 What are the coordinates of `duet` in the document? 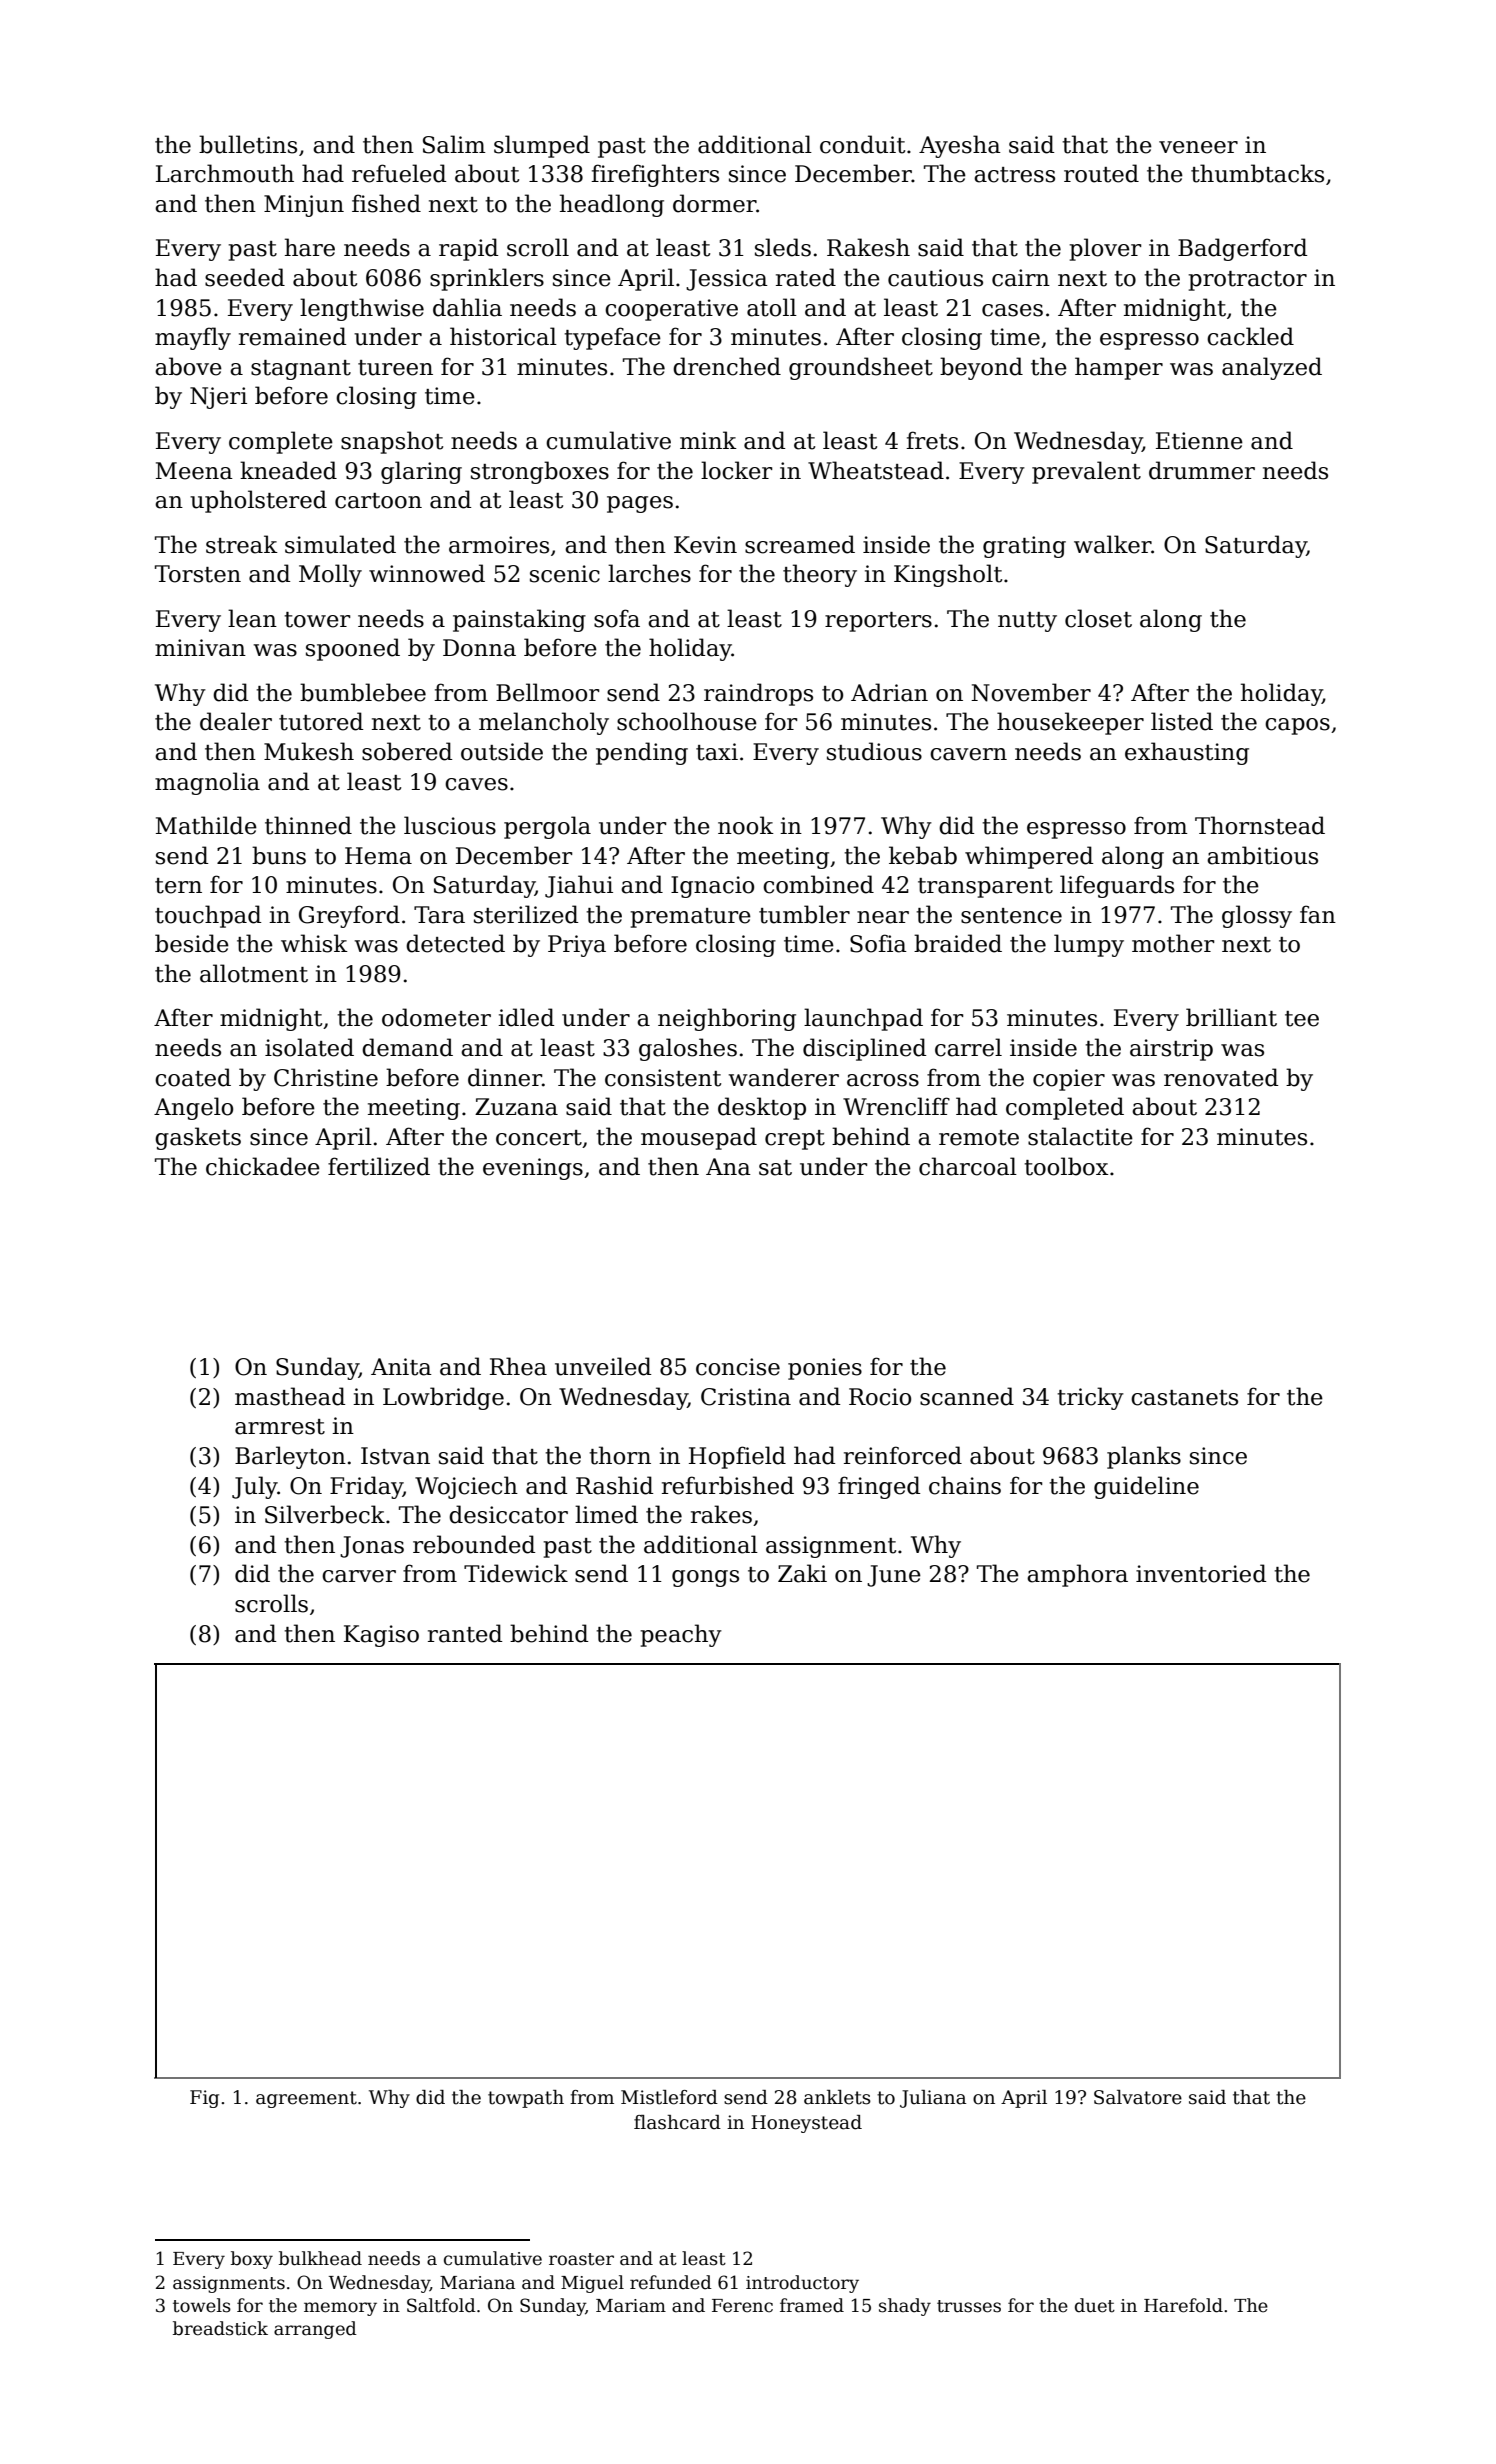 It's located at (1095, 2305).
